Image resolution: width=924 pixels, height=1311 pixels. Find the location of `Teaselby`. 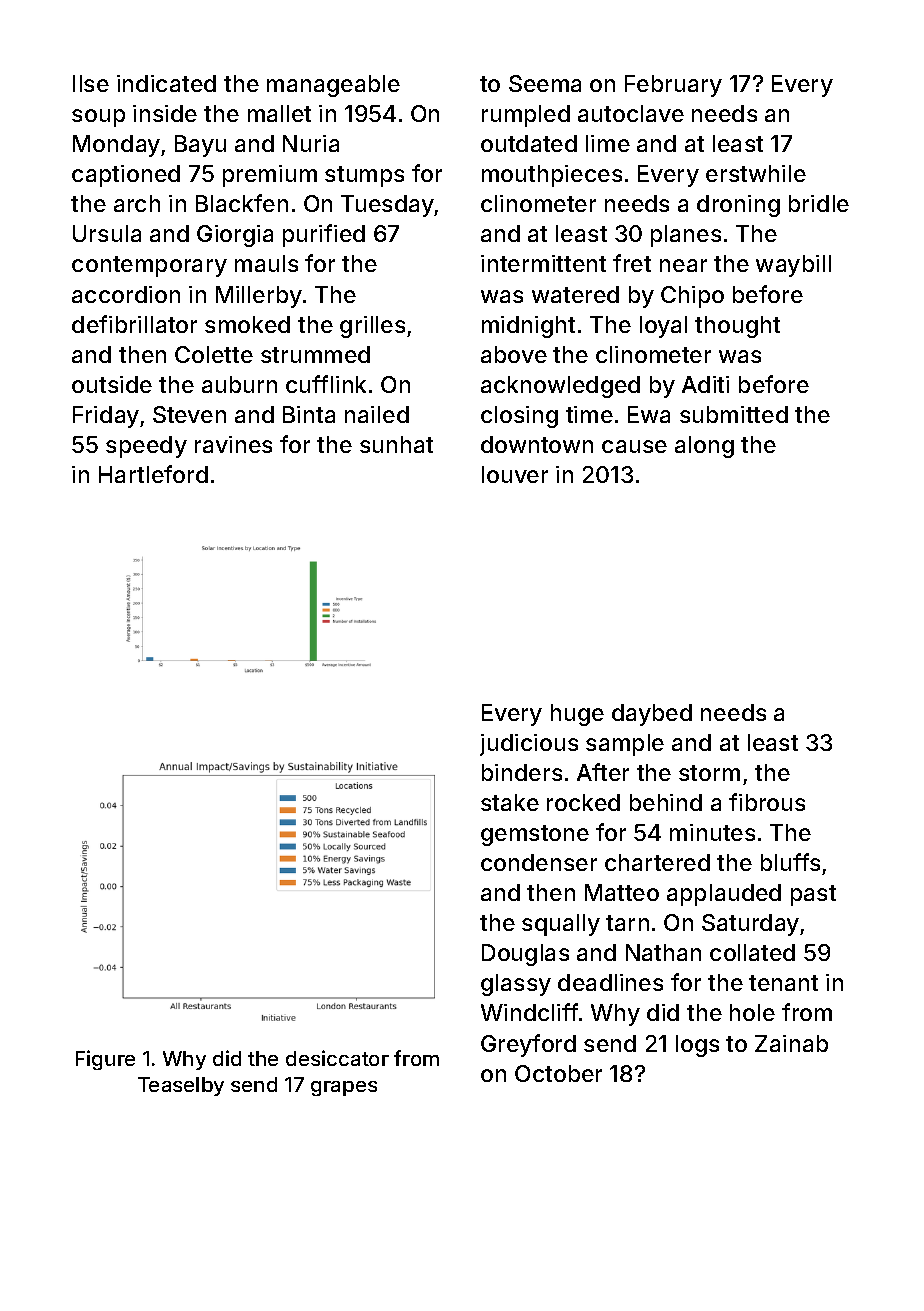

Teaselby is located at coordinates (181, 1086).
